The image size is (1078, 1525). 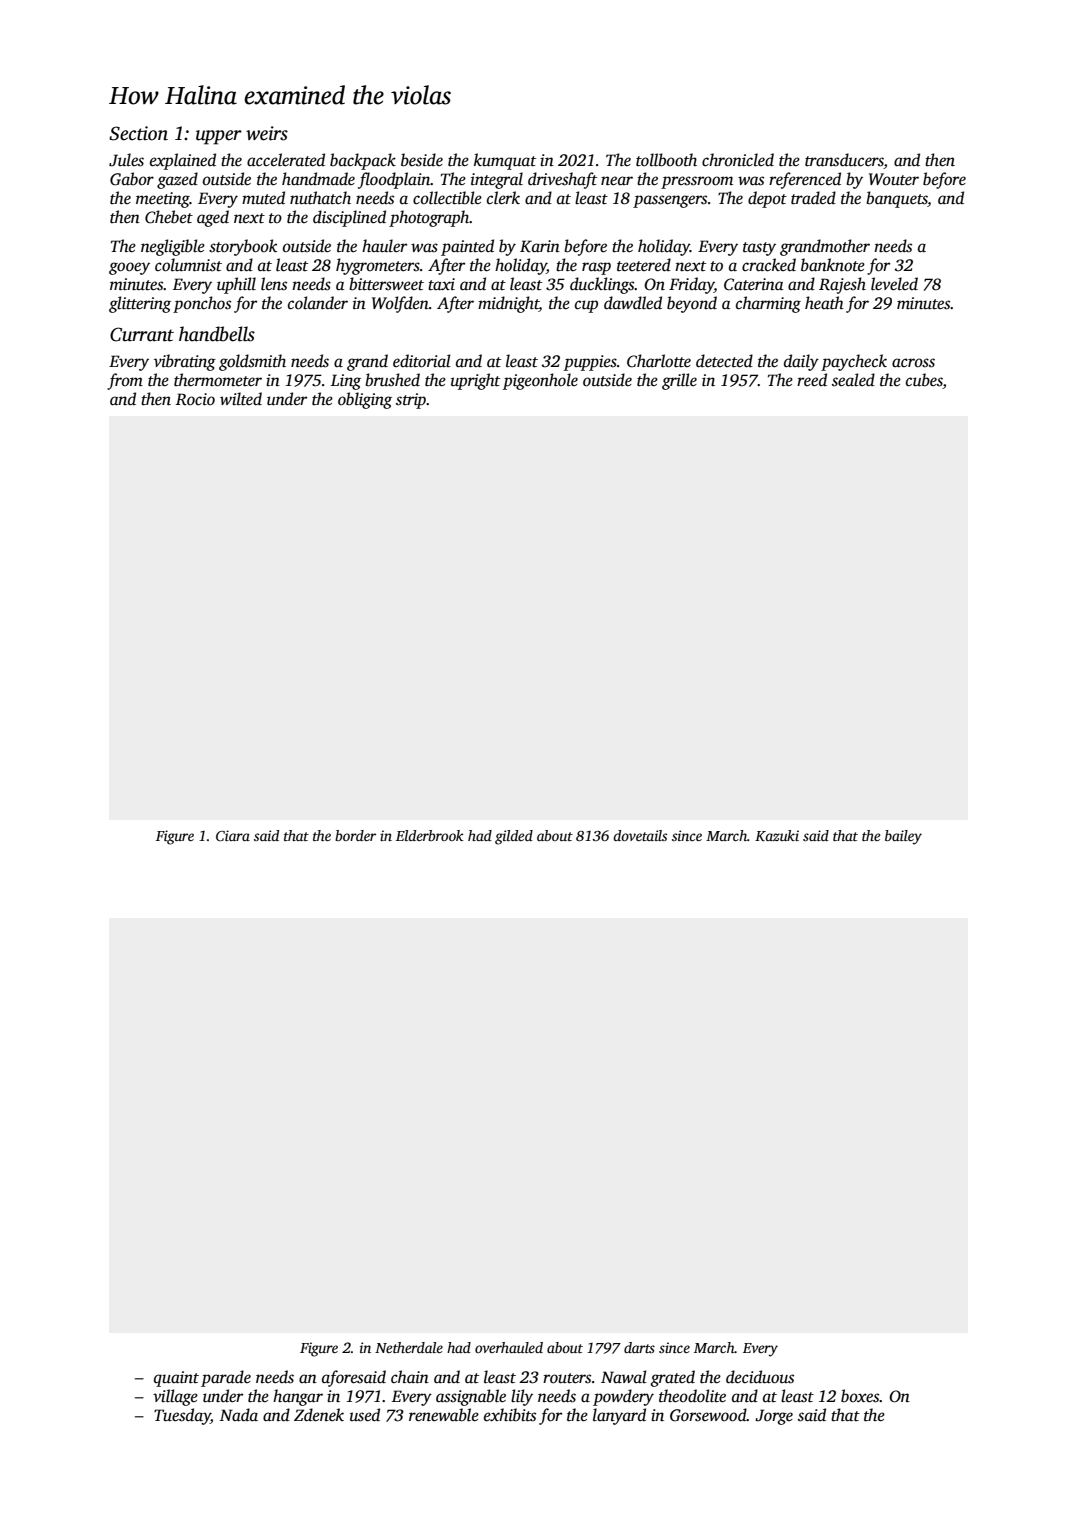 I want to click on border, so click(x=355, y=835).
